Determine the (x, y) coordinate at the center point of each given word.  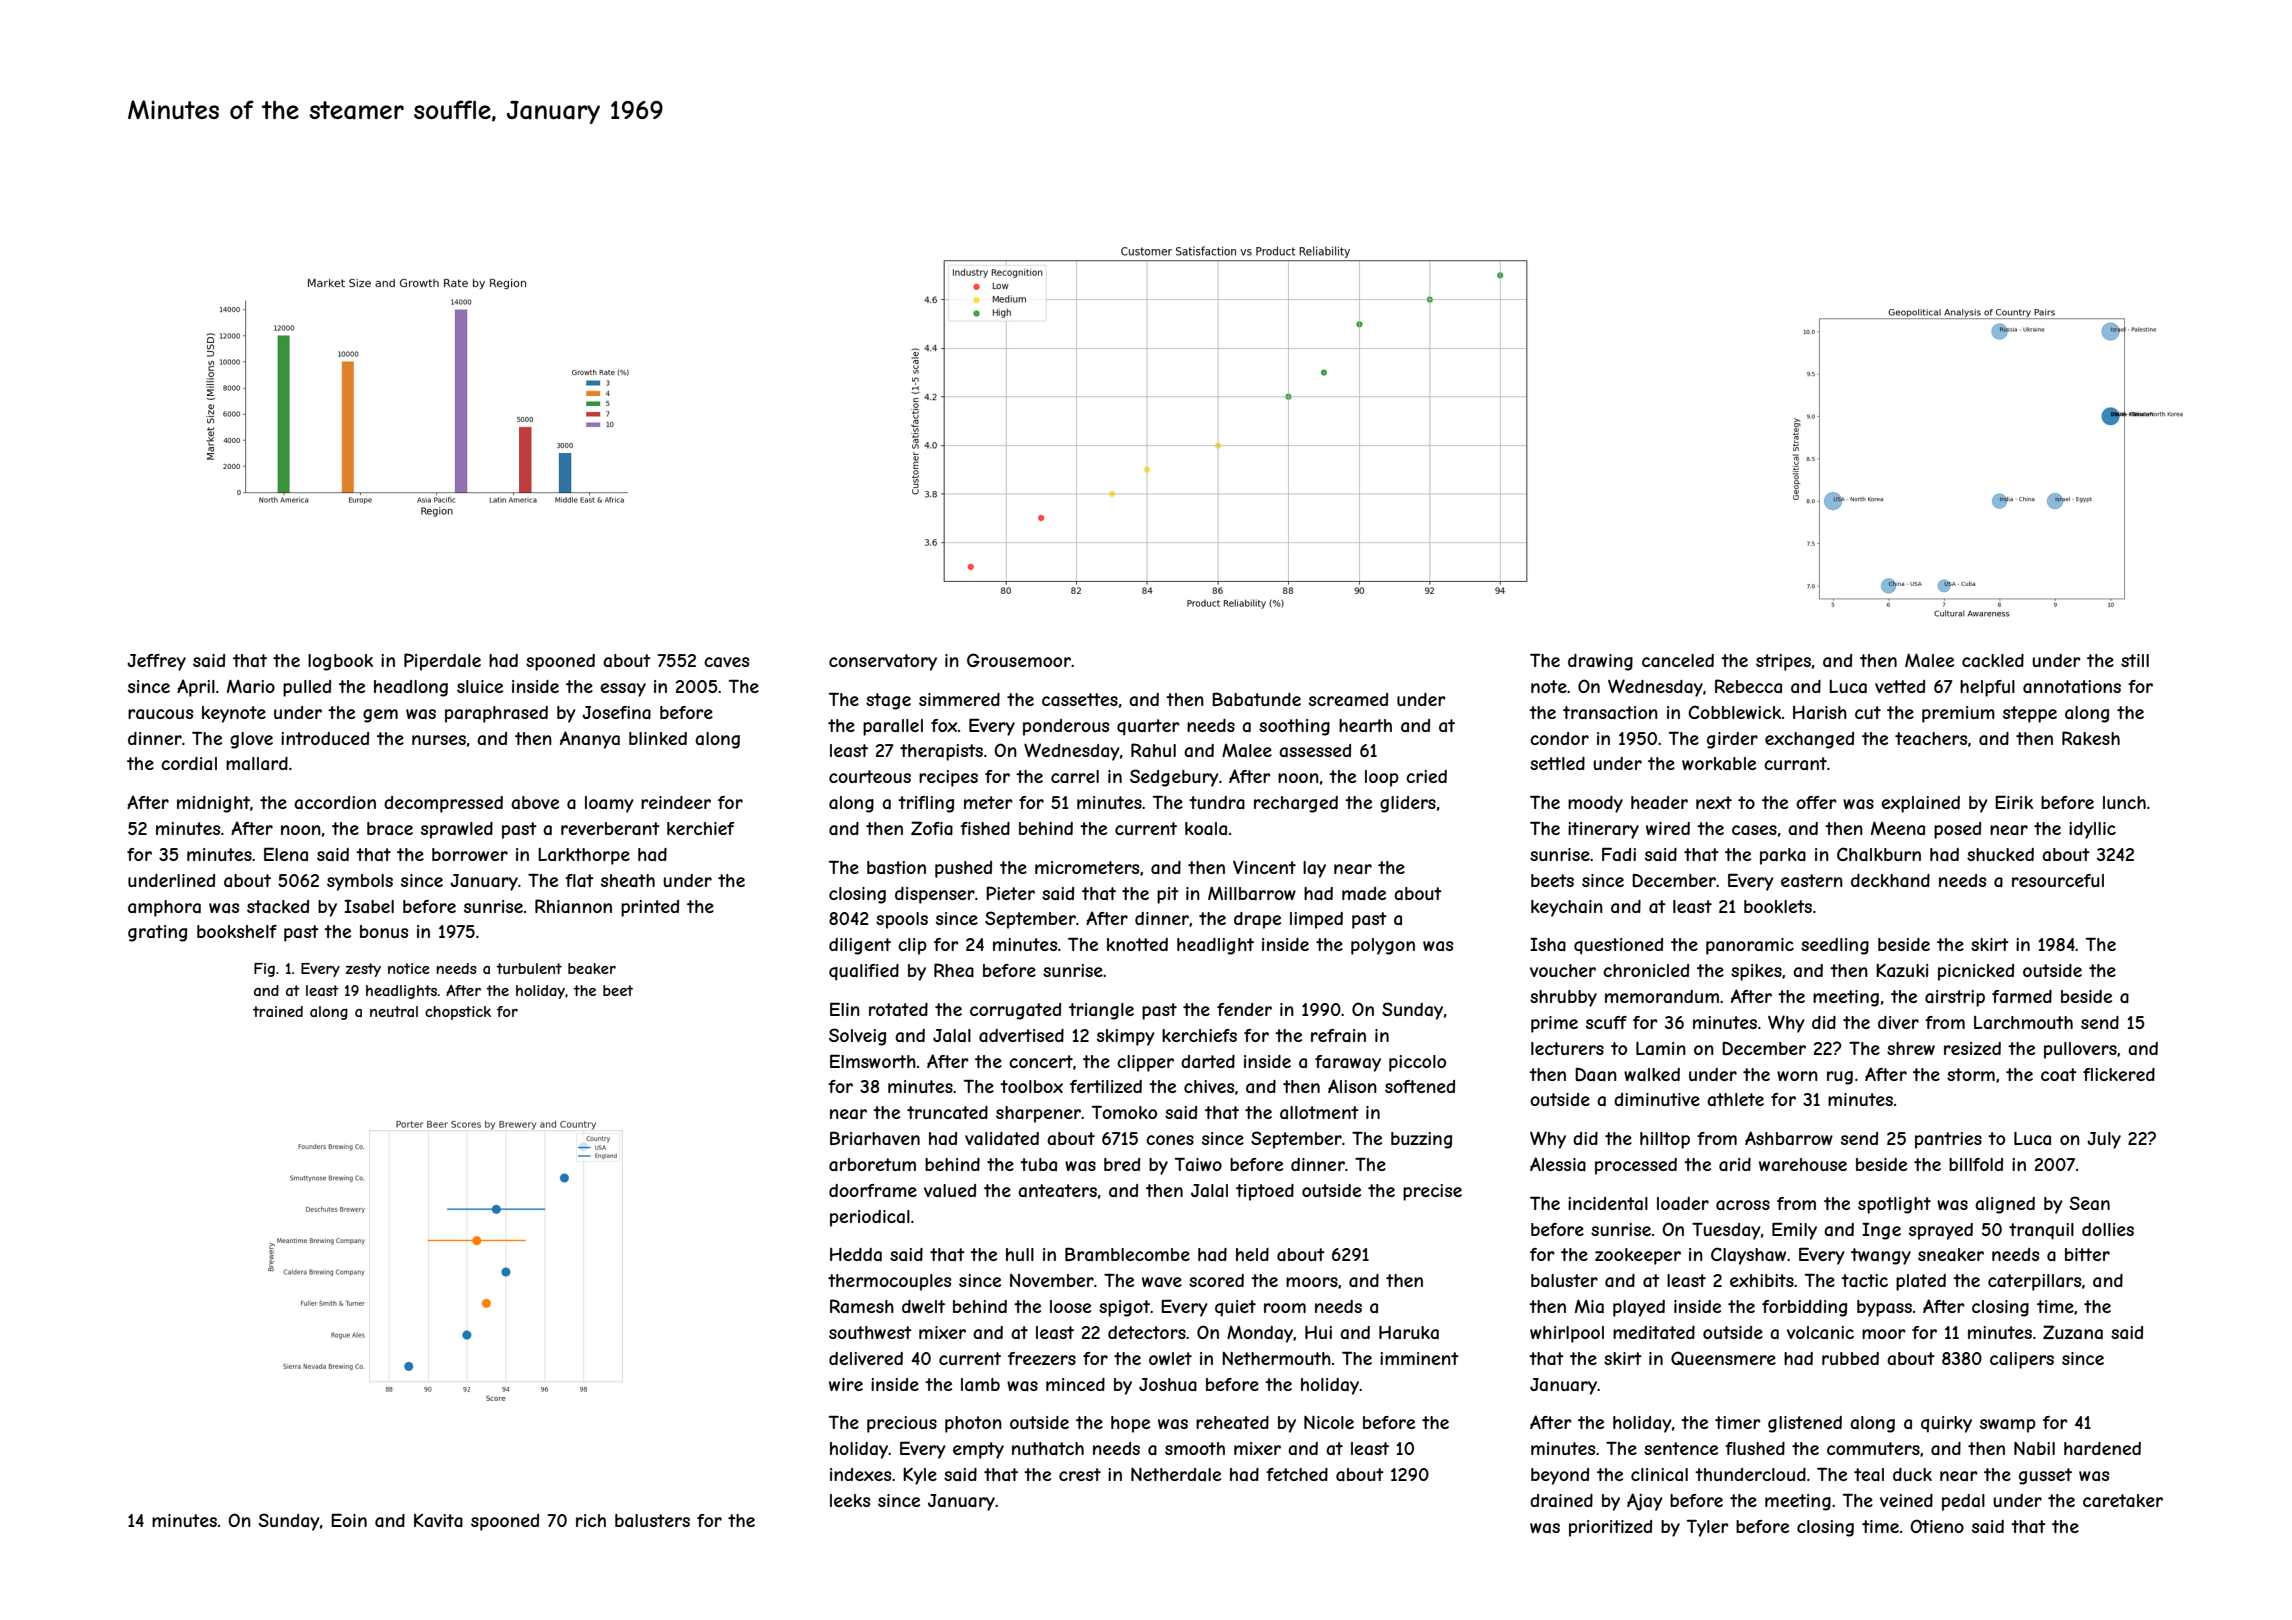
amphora (164, 908)
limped (1316, 920)
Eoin (349, 1520)
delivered (866, 1358)
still (2135, 660)
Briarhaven (875, 1138)
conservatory (883, 662)
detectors (1147, 1332)
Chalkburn (1879, 854)
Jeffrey (156, 662)
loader (1683, 1203)
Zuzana (2073, 1332)
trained (278, 1011)
